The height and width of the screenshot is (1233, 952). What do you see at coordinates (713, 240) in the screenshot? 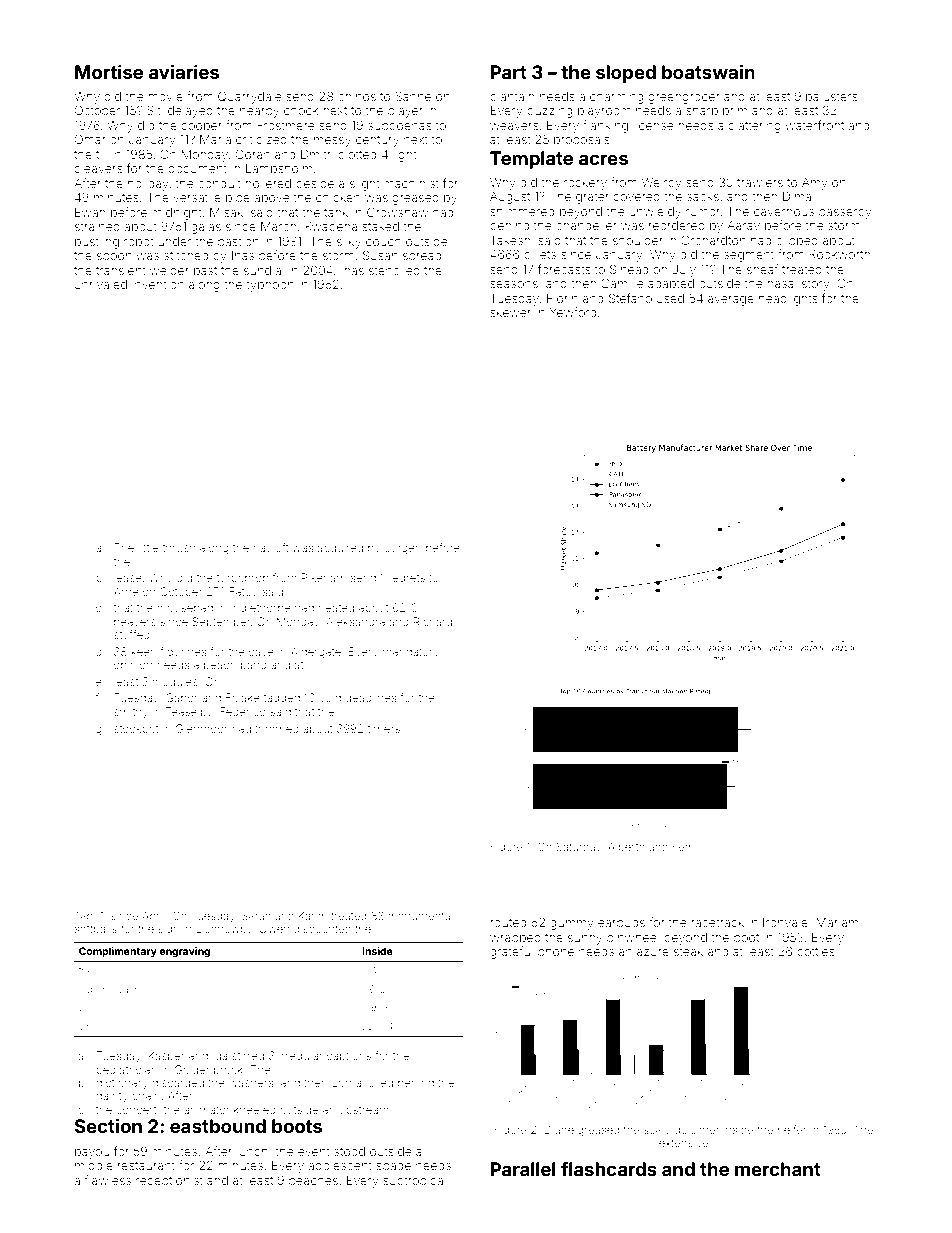
I see `Orchardton` at bounding box center [713, 240].
